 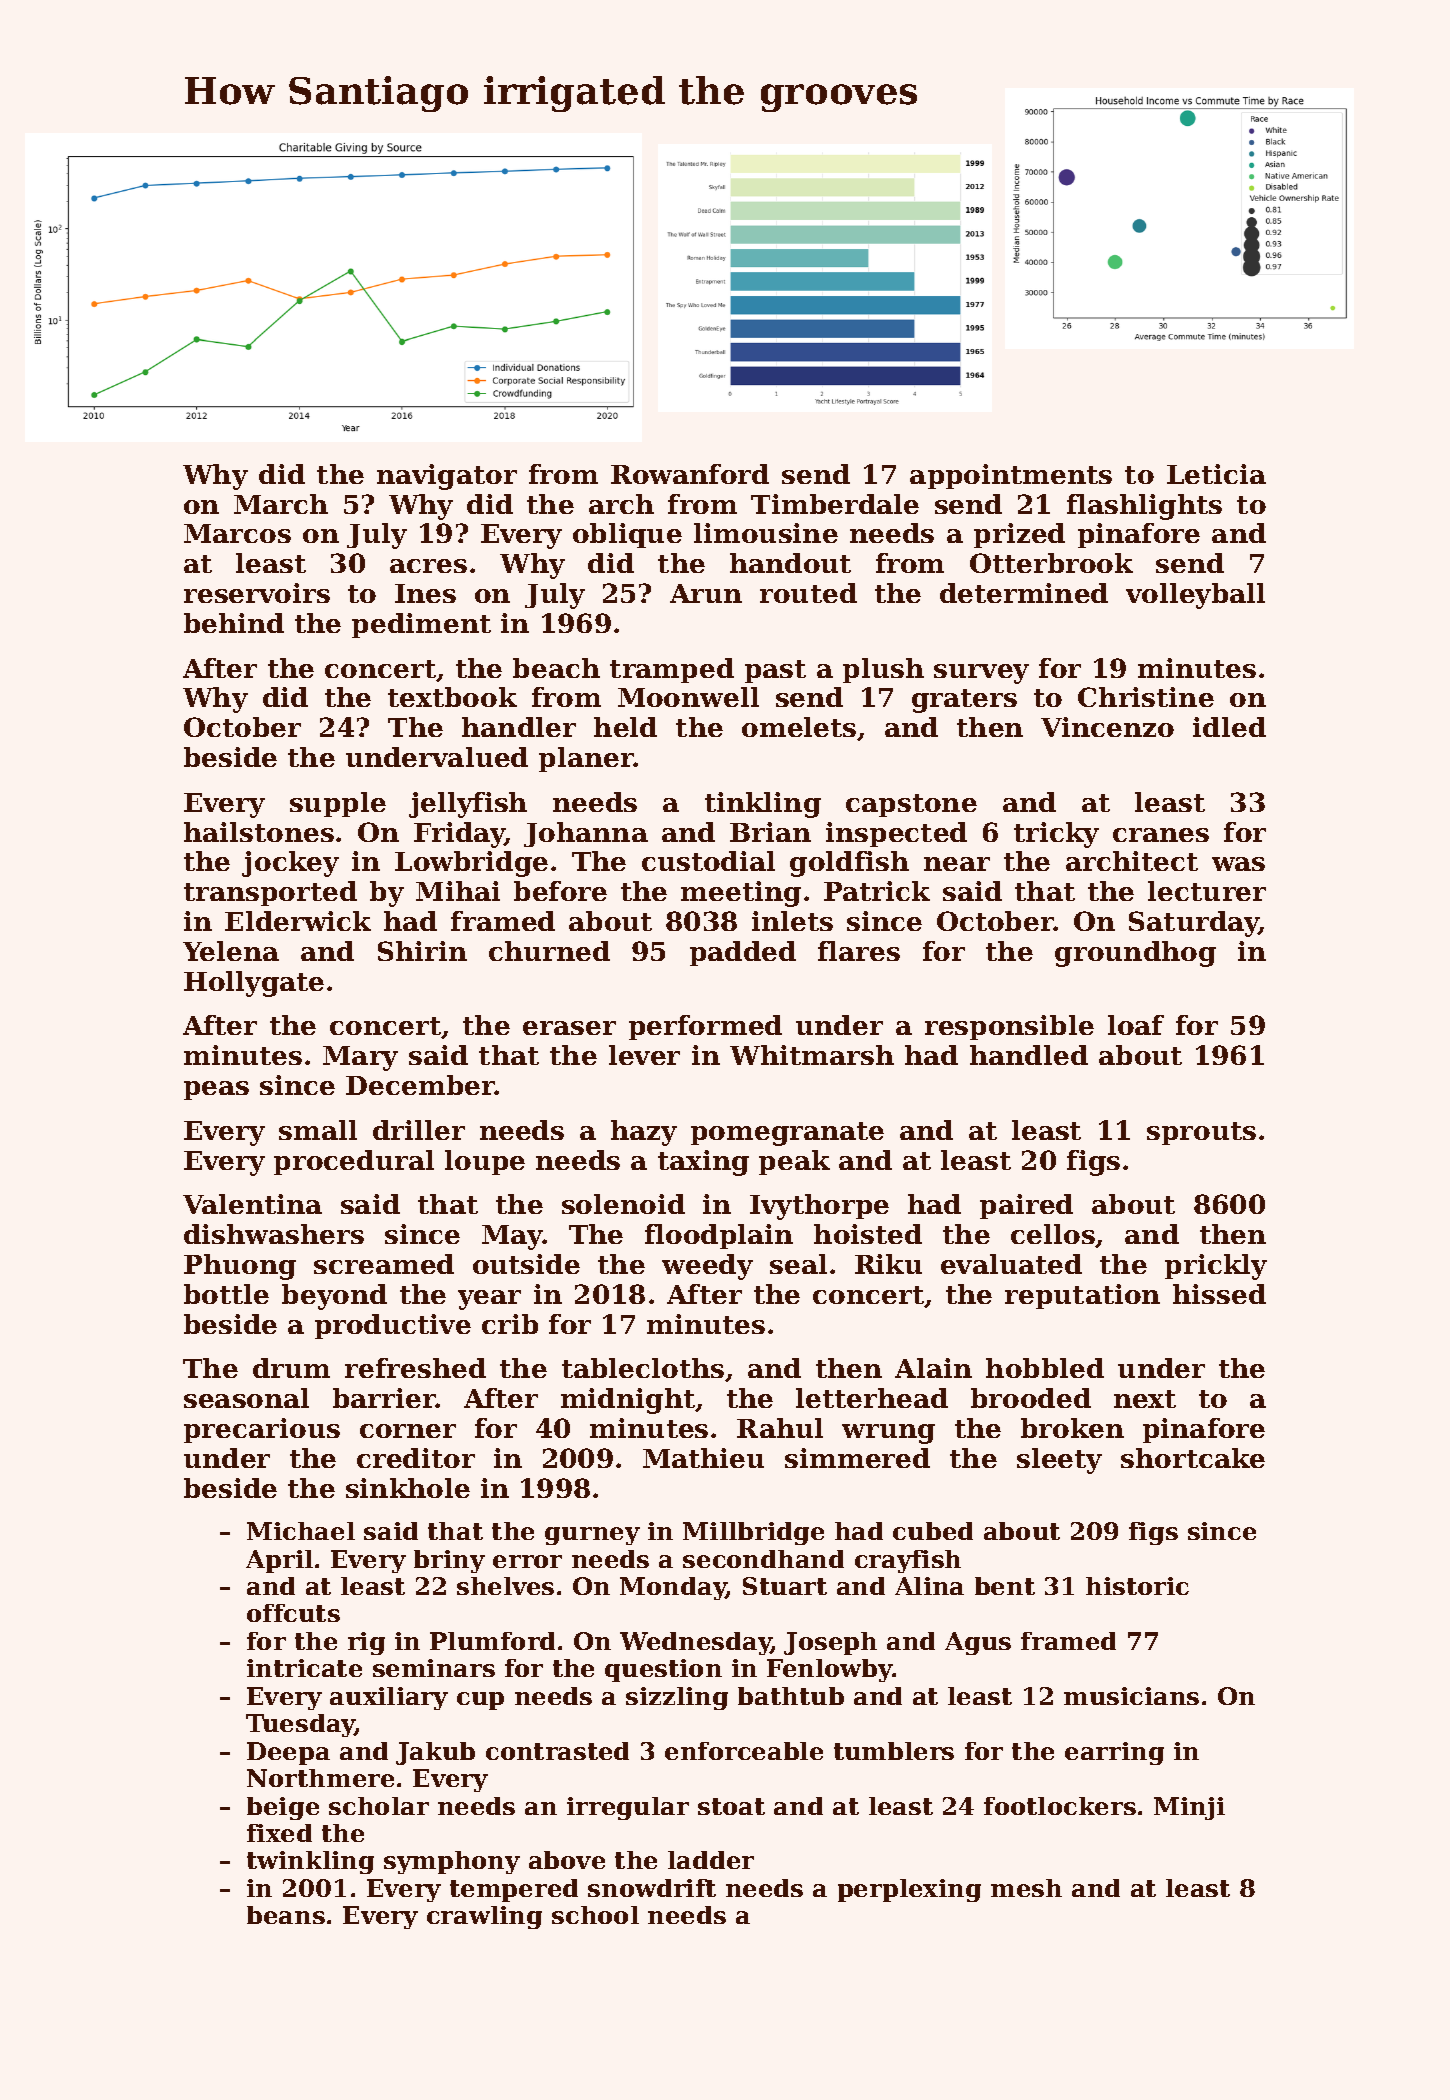 I want to click on Shirin, so click(x=422, y=951).
